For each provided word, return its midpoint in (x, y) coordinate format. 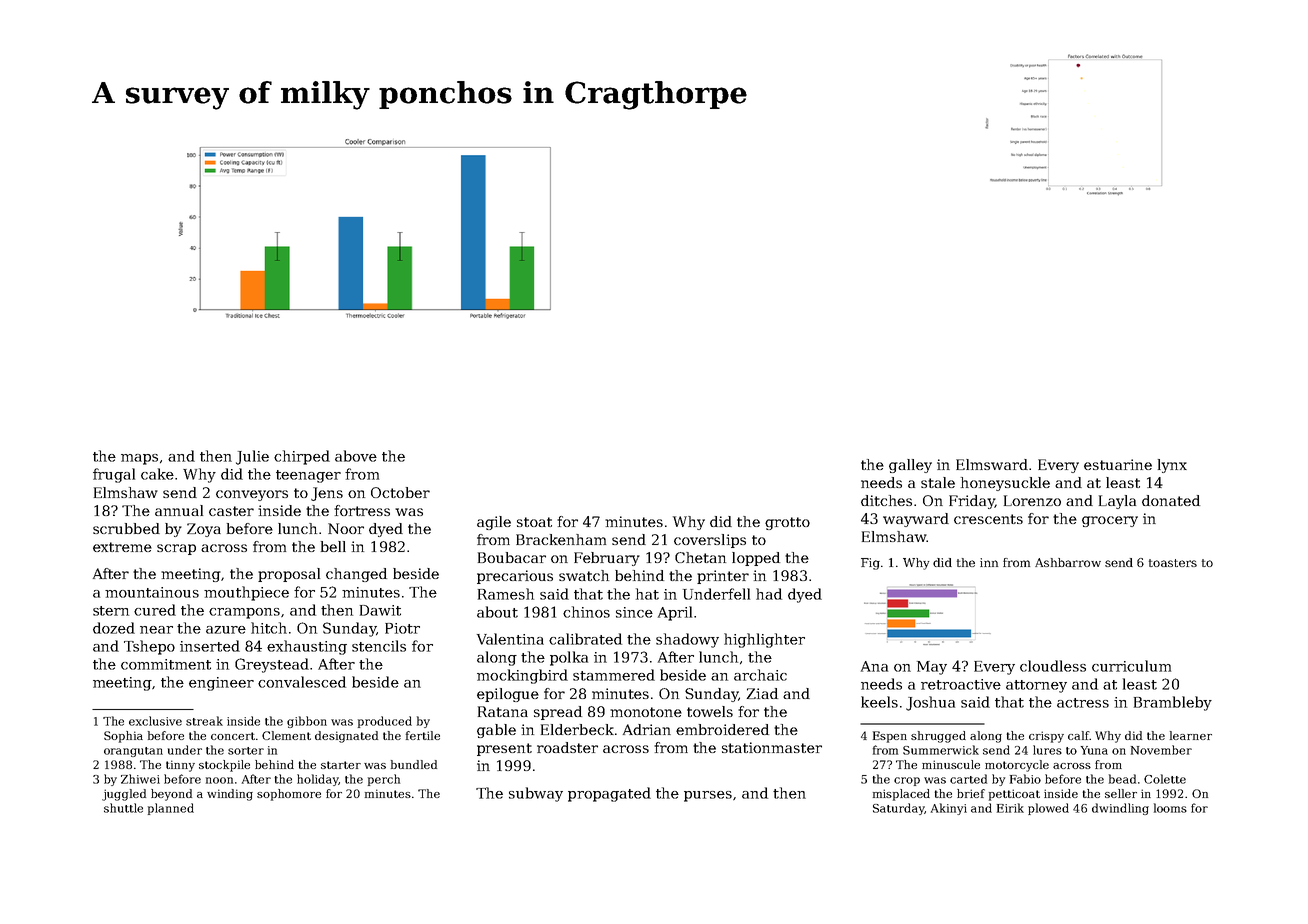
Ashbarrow (1068, 562)
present (504, 749)
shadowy (687, 640)
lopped (756, 559)
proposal (289, 575)
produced (385, 722)
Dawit (380, 610)
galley (910, 466)
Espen (890, 737)
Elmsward (992, 464)
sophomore (289, 795)
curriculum (1131, 666)
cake (157, 474)
